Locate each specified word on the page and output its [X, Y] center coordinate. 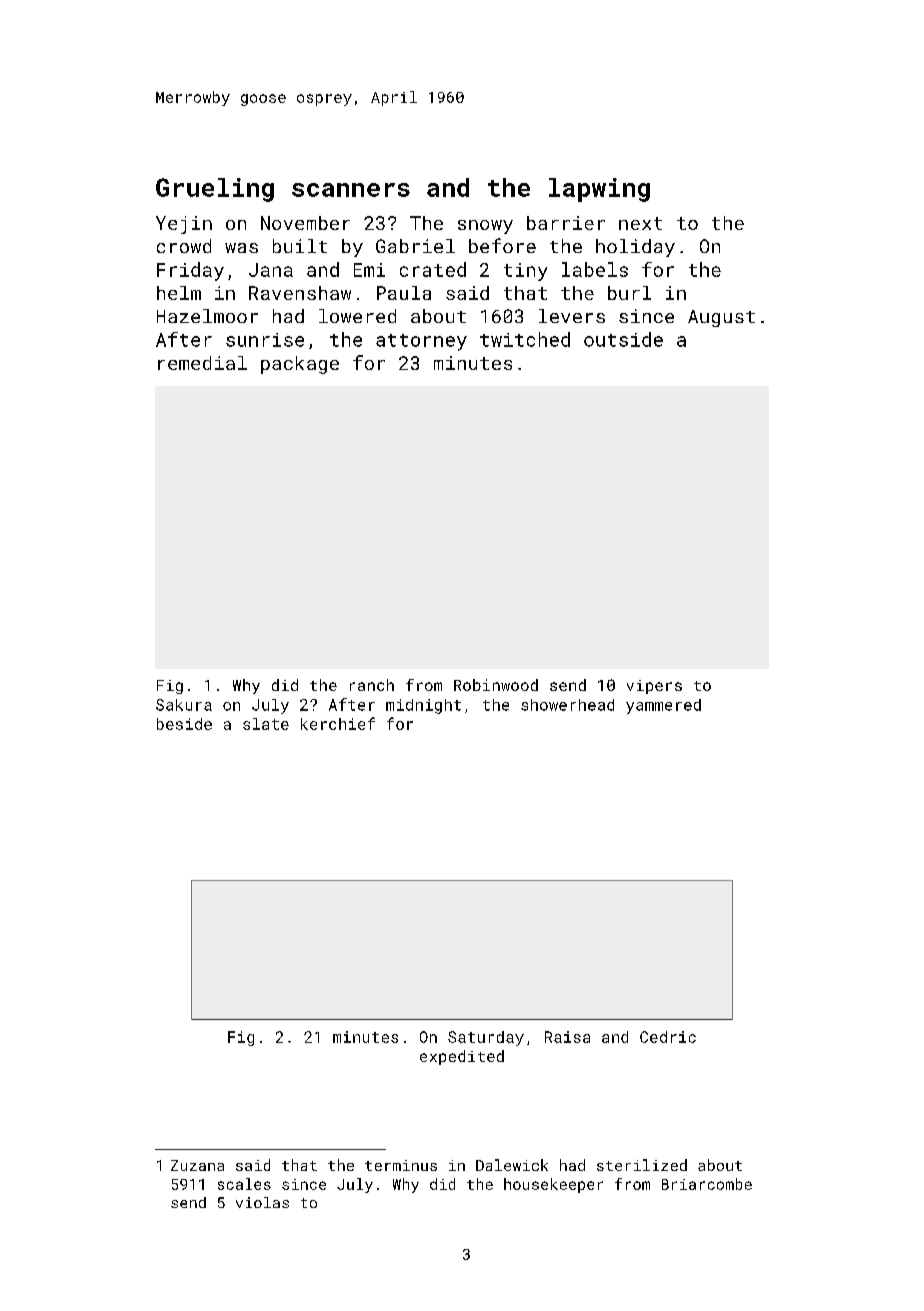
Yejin [184, 225]
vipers [654, 687]
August [721, 318]
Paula [404, 293]
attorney [421, 342]
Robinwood [496, 685]
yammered [663, 706]
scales [244, 1184]
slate [266, 724]
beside [184, 724]
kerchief [338, 723]
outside [623, 339]
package [300, 365]
